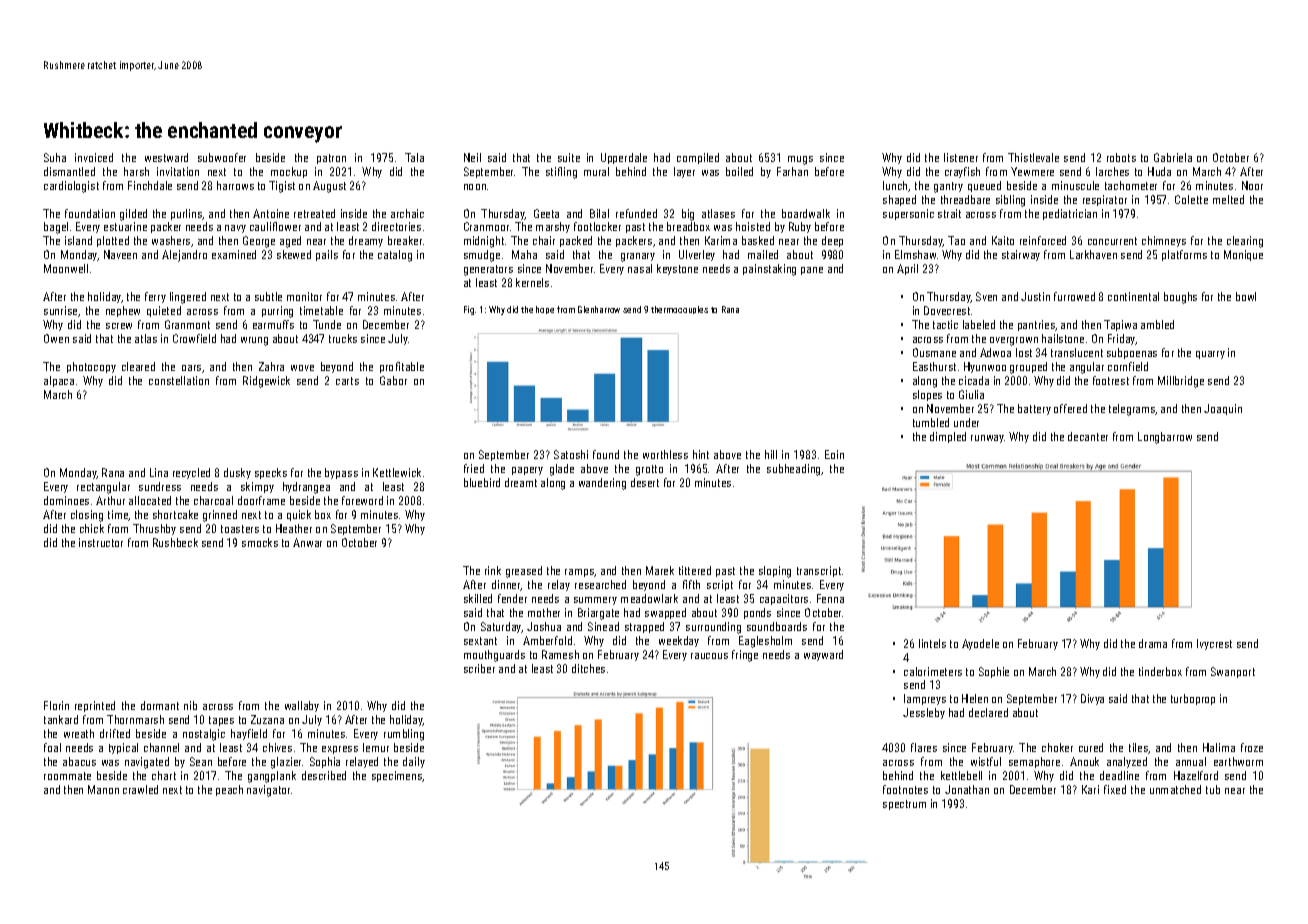  Describe the element at coordinates (792, 171) in the screenshot. I see `Farhan` at that location.
